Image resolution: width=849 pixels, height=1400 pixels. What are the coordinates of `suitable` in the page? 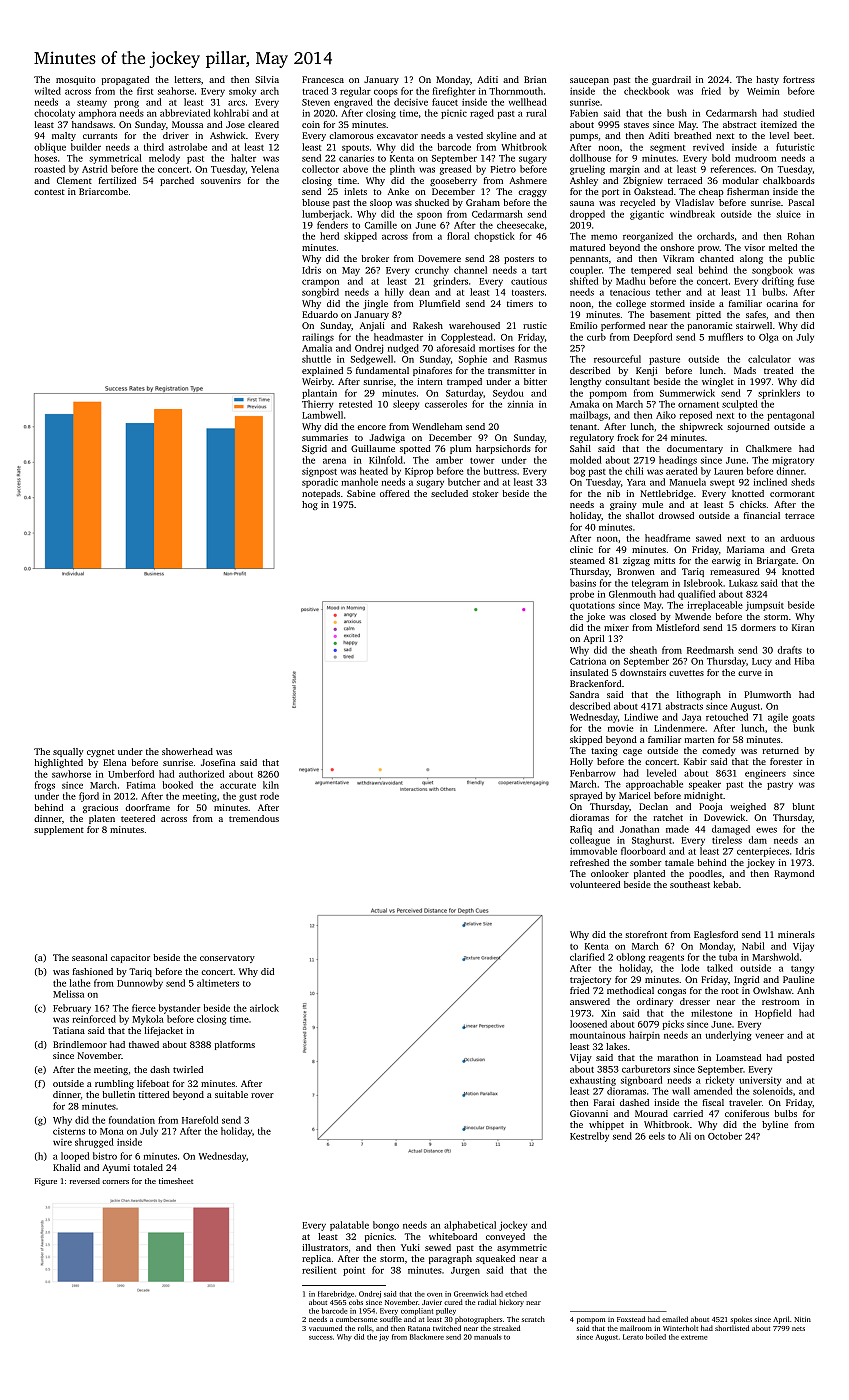 It's located at (231, 1094).
